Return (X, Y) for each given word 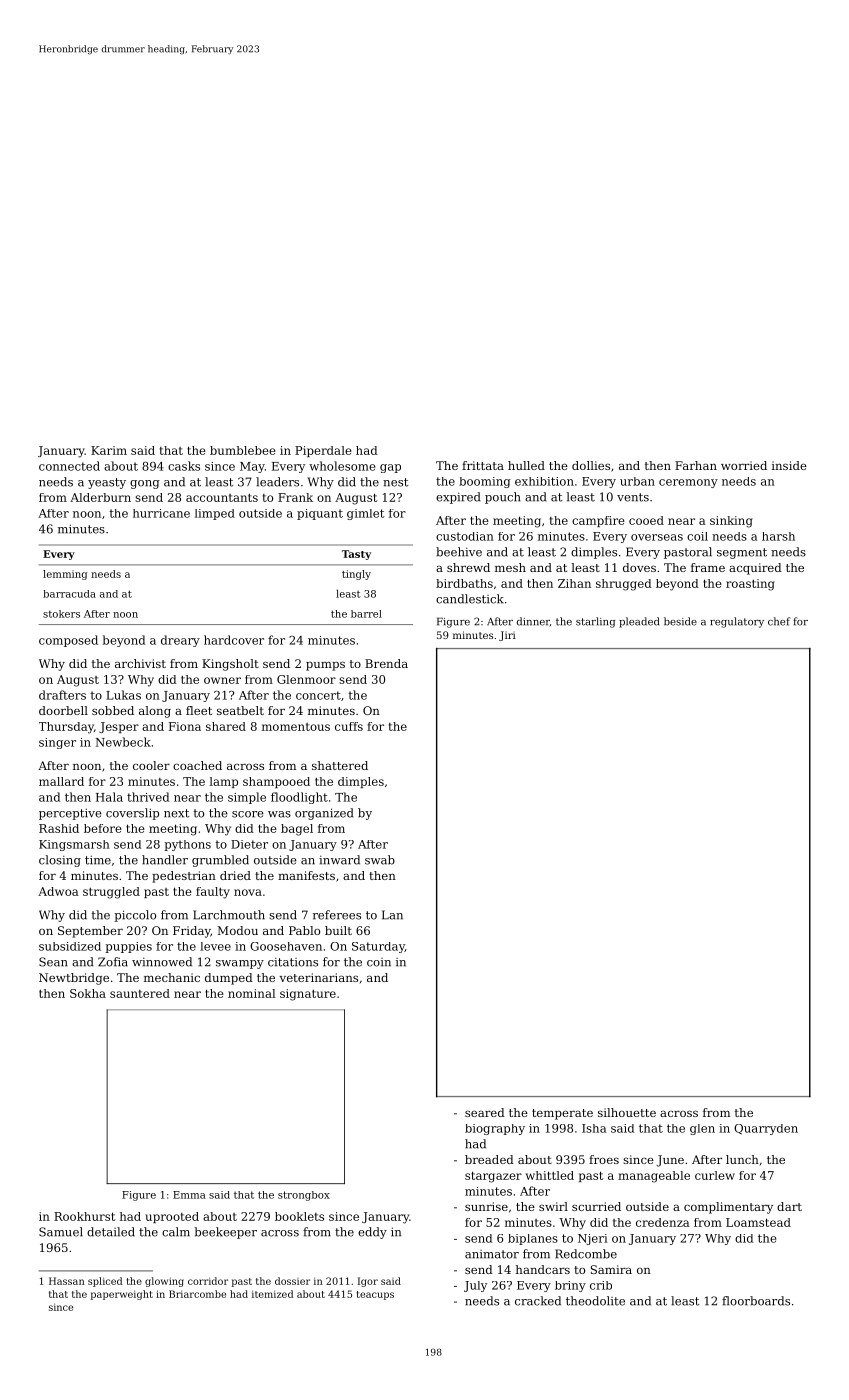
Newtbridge (74, 979)
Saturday (378, 947)
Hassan (67, 1281)
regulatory (737, 622)
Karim (109, 450)
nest (395, 482)
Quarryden (766, 1129)
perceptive (70, 814)
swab (380, 860)
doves (639, 567)
